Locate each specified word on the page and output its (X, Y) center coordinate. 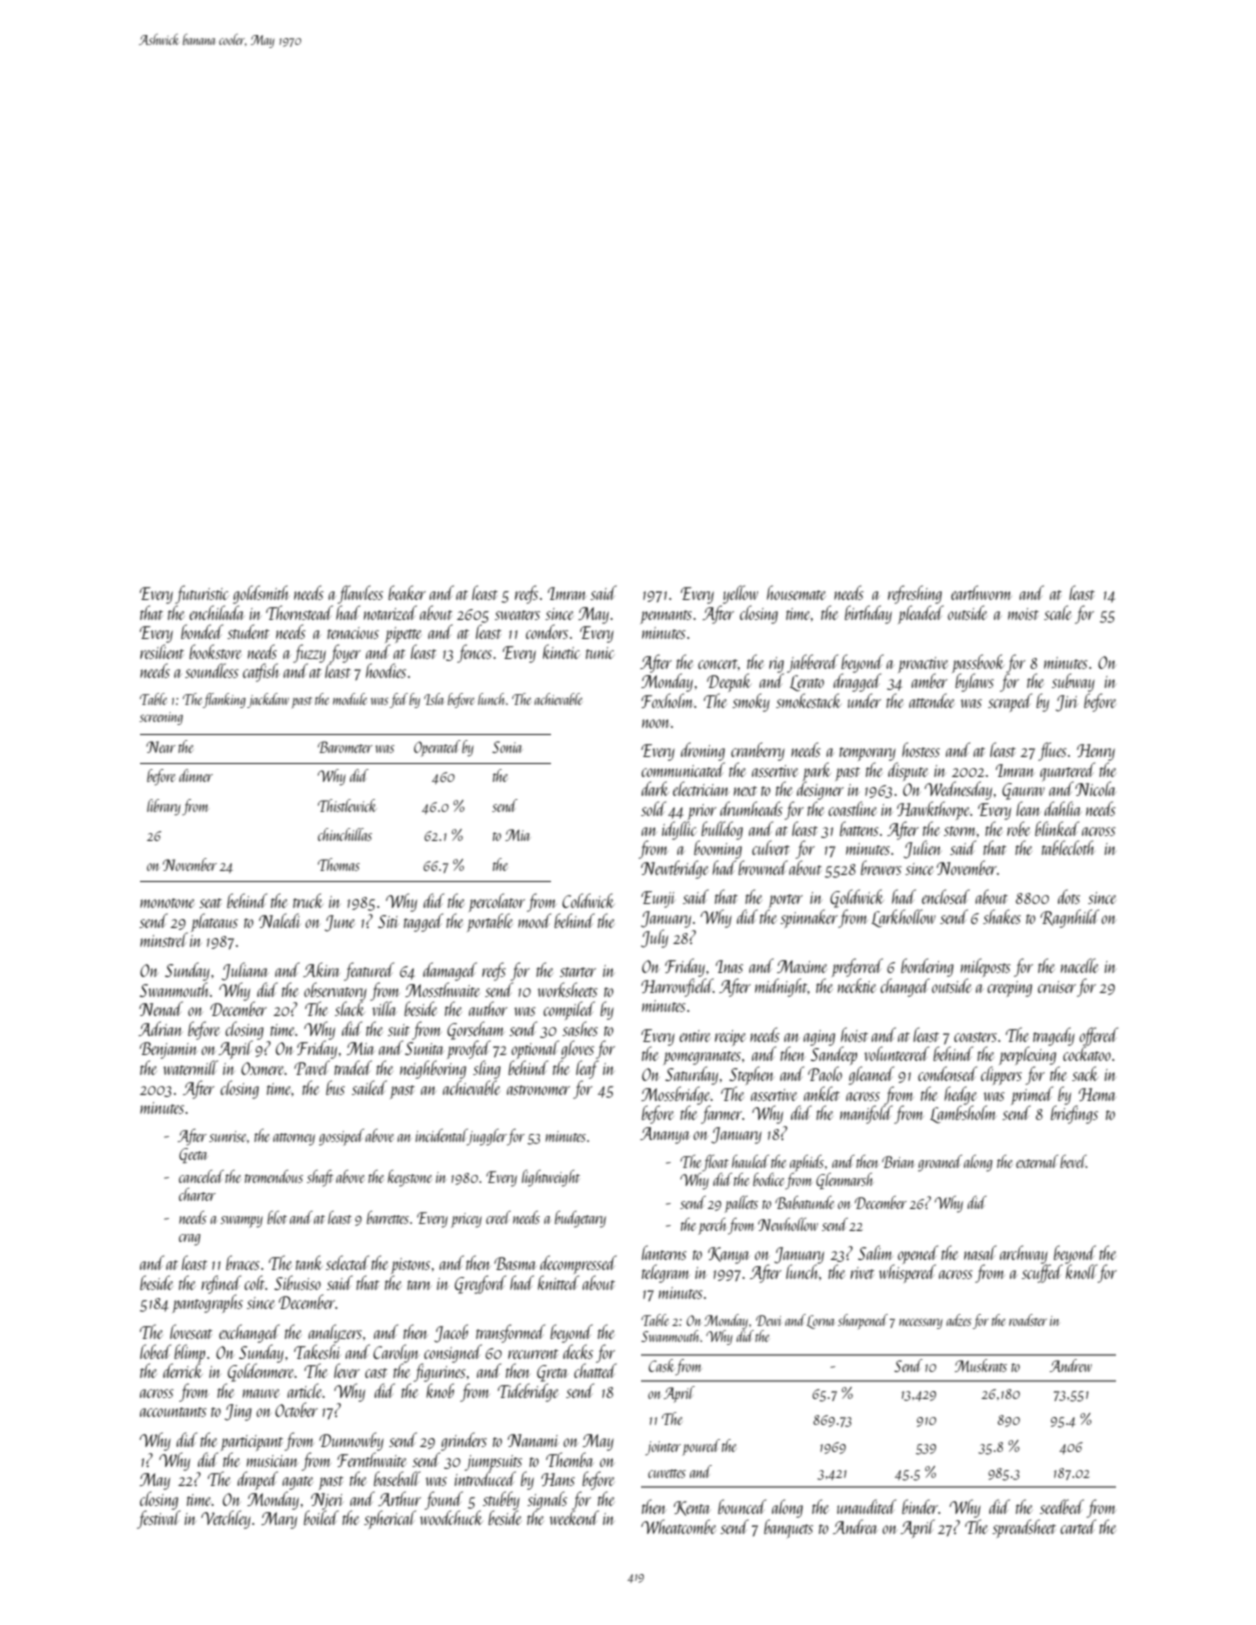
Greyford (480, 1284)
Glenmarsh (844, 1181)
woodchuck (451, 1517)
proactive (923, 665)
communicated (683, 769)
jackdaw (268, 700)
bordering (927, 967)
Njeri (327, 1501)
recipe (730, 1038)
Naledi (280, 920)
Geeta (193, 1155)
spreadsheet (1024, 1528)
